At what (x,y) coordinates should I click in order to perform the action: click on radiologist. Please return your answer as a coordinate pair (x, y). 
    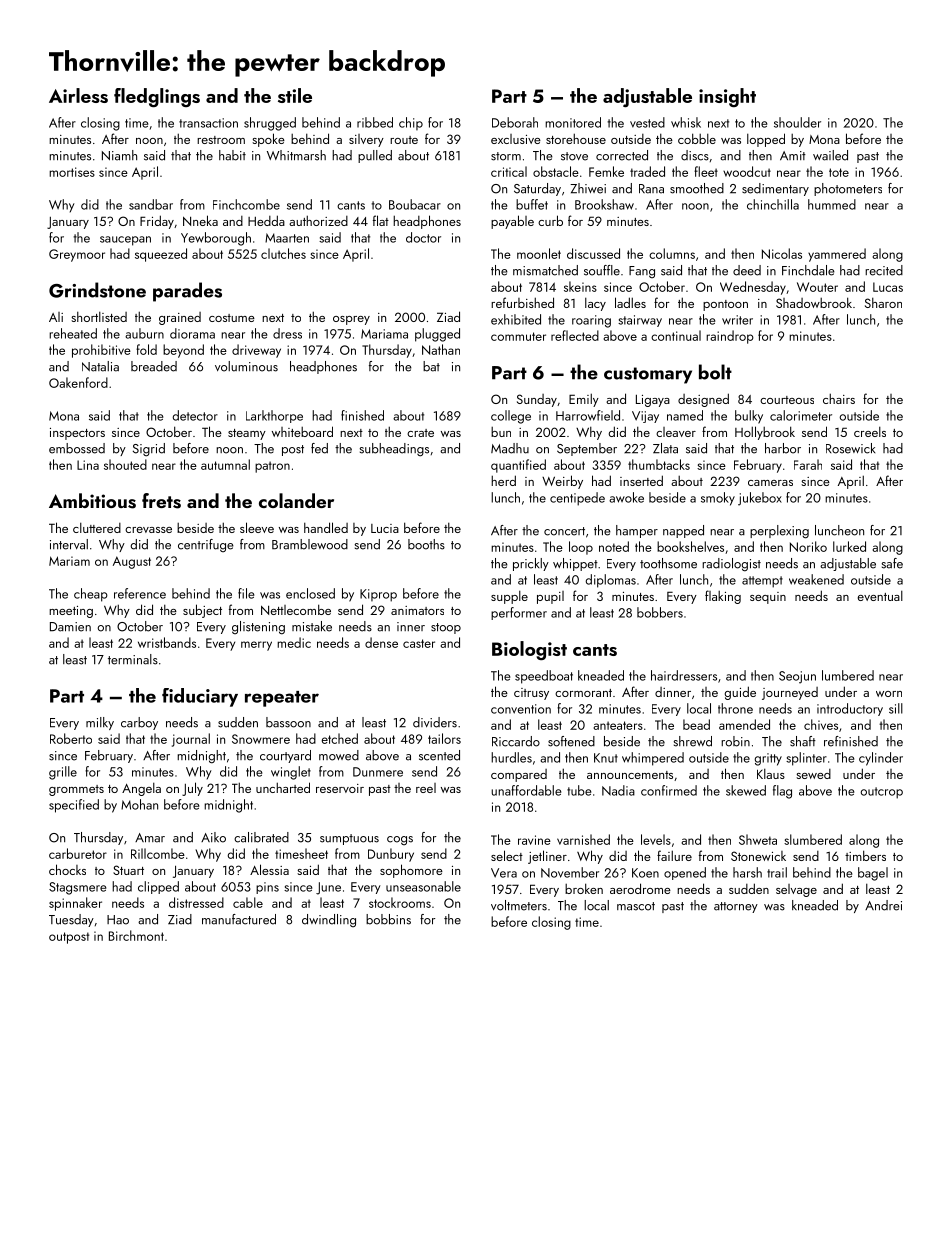
    Looking at the image, I should click on (731, 565).
